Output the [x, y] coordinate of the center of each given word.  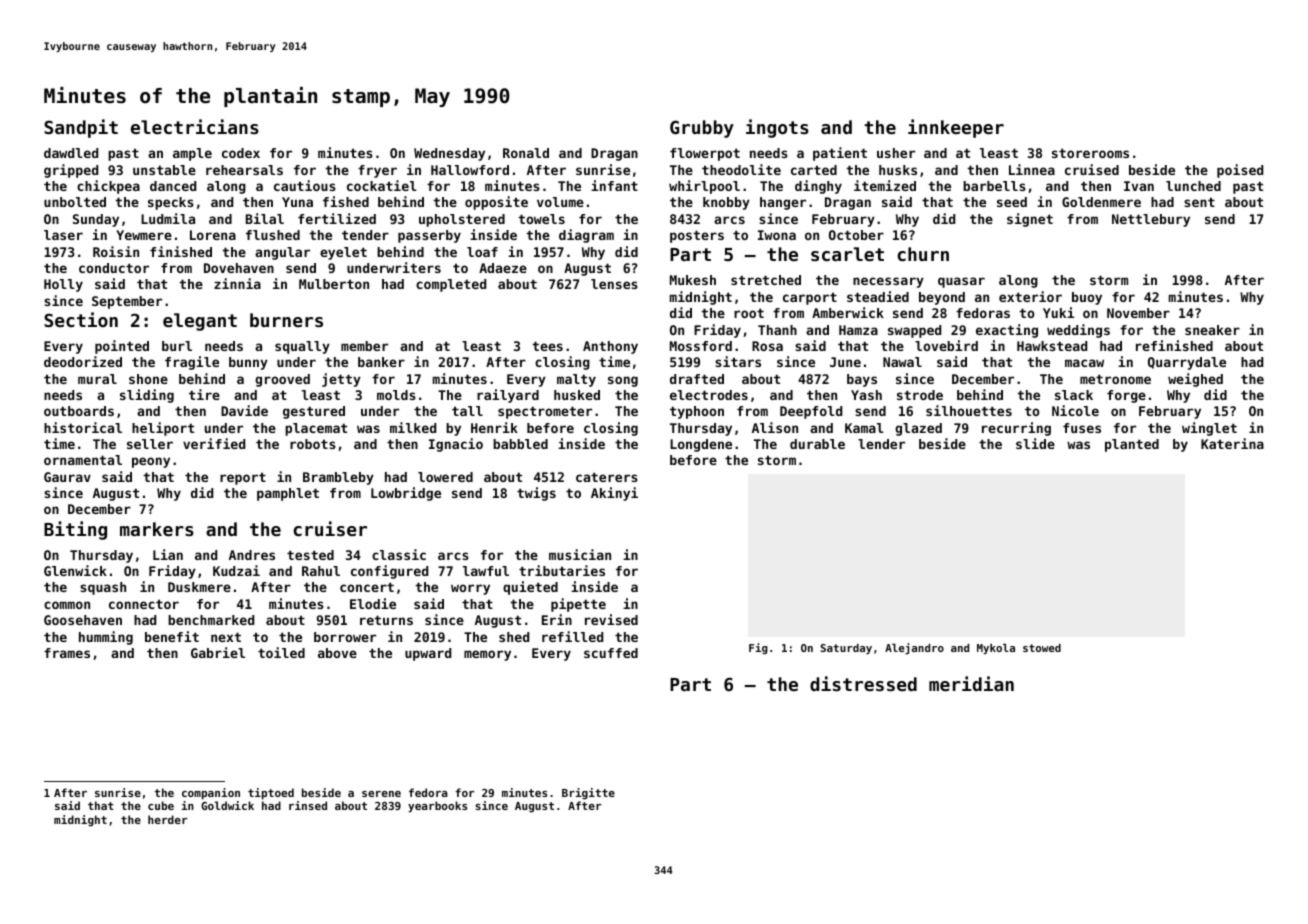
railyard [508, 396]
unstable [164, 170]
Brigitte [588, 794]
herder [167, 819]
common [67, 605]
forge [1126, 396]
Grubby [702, 129]
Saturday [846, 649]
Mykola [996, 649]
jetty [341, 380]
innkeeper [956, 128]
